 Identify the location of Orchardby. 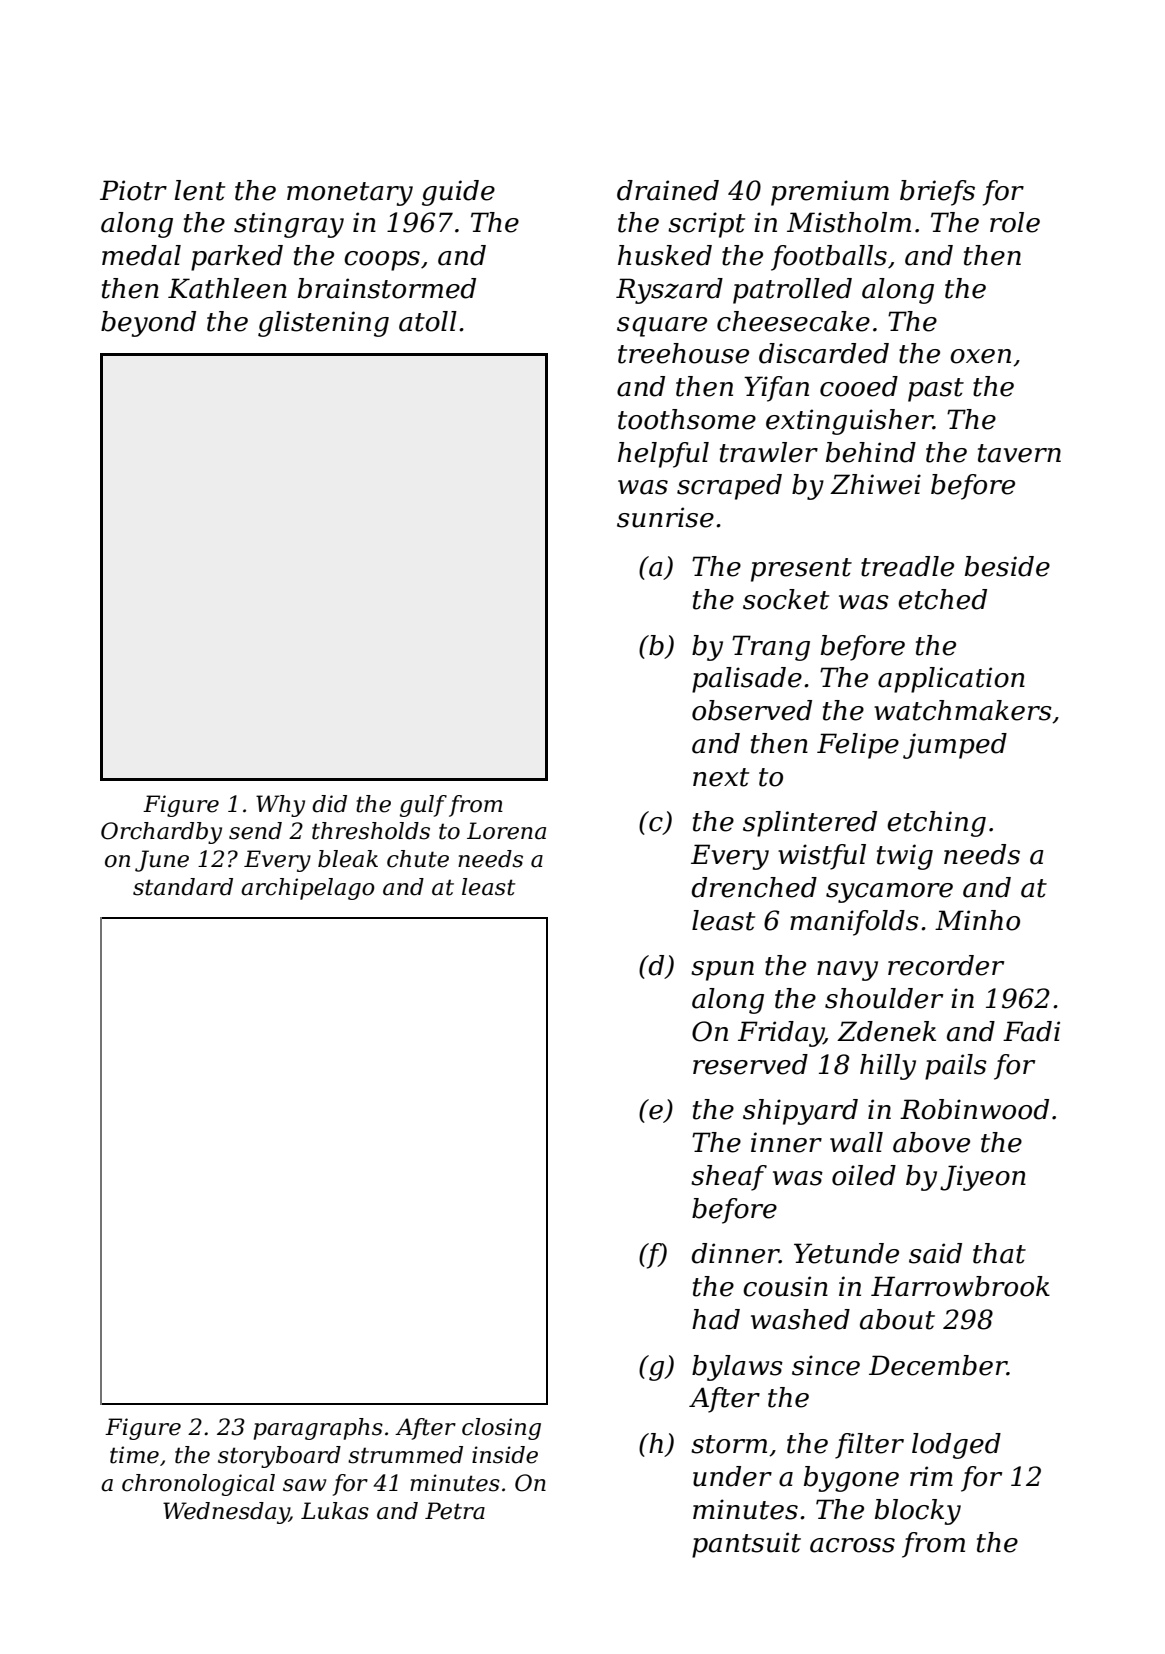
(161, 833).
